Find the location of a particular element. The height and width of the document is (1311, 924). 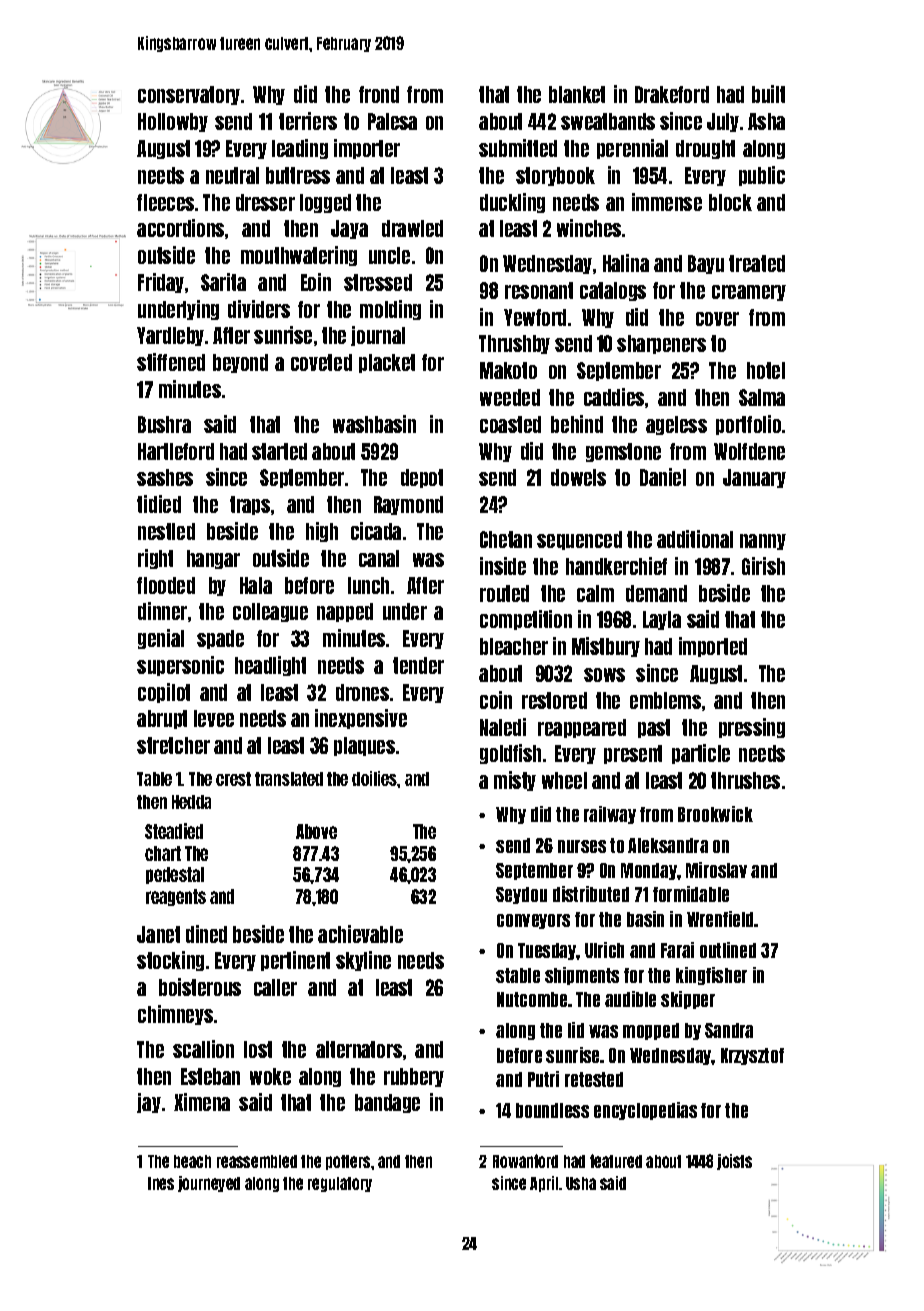

terriers is located at coordinates (308, 121).
